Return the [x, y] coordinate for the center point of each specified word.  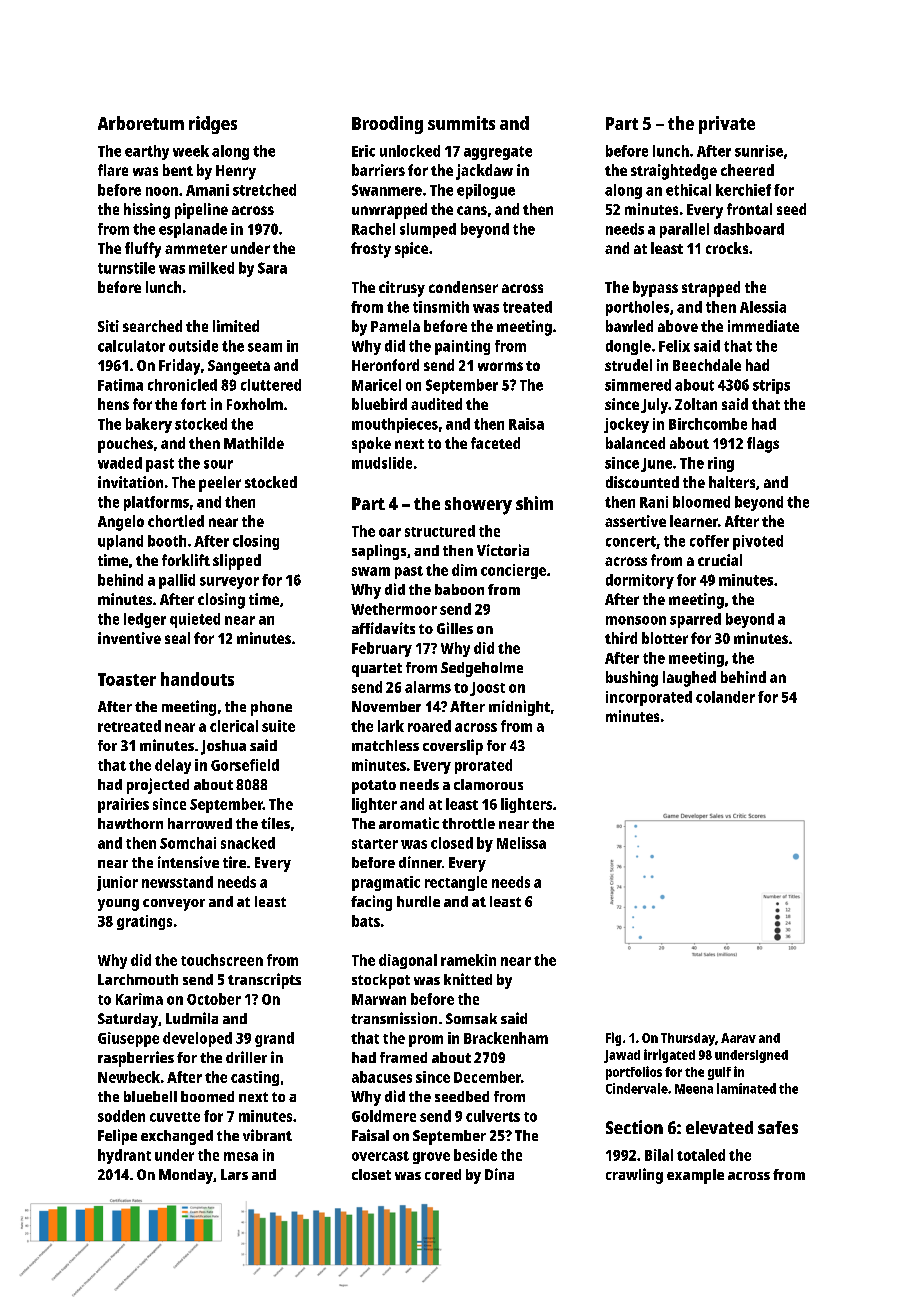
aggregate [498, 153]
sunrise [759, 151]
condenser [463, 287]
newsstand [177, 882]
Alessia [763, 307]
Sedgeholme [482, 669]
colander [725, 697]
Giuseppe [128, 1039]
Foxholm [255, 404]
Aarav [738, 1038]
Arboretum [141, 123]
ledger [145, 620]
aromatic [409, 823]
